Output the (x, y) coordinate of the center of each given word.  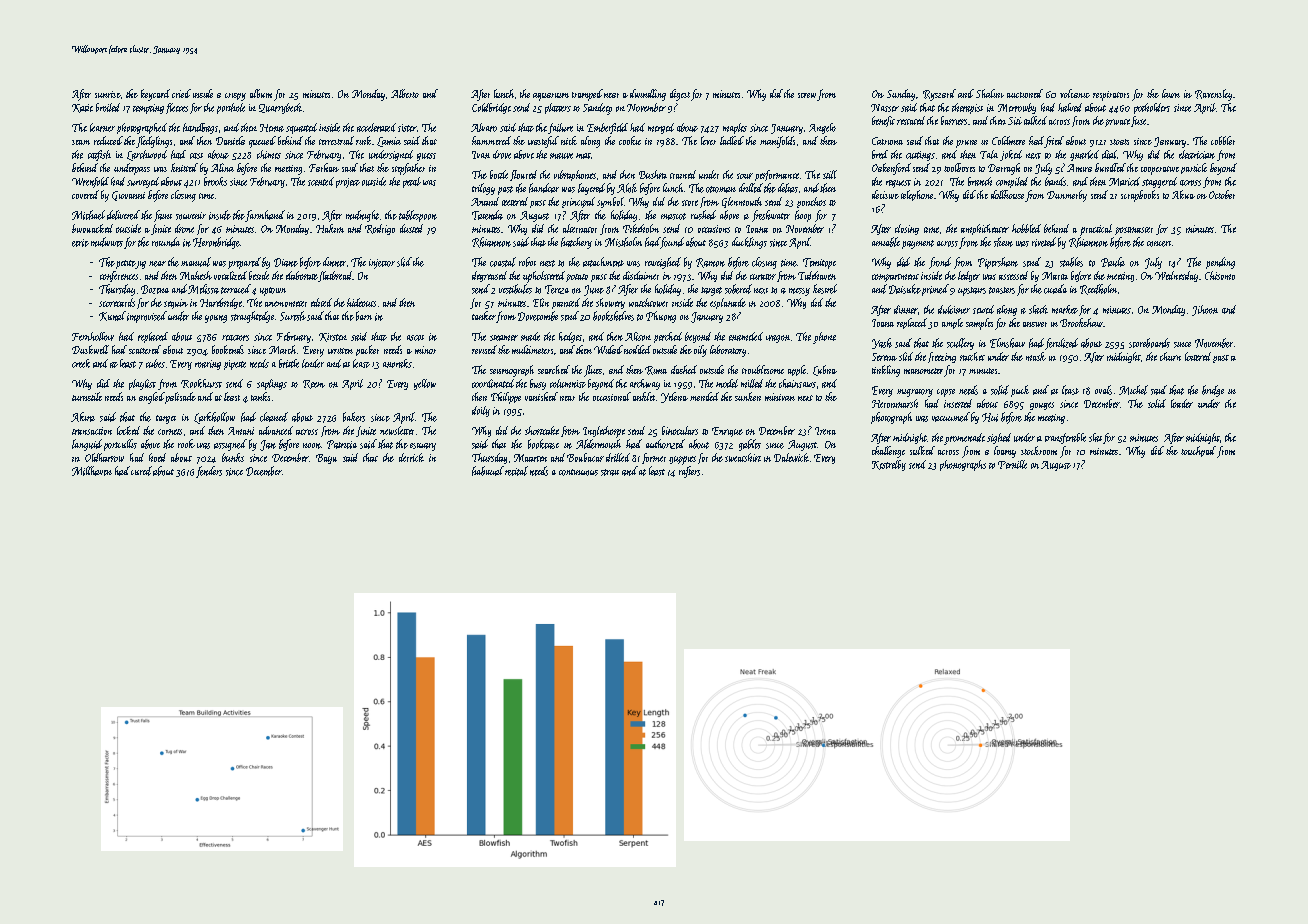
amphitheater (985, 229)
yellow (425, 384)
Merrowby (1017, 108)
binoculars (680, 430)
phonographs (963, 465)
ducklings (749, 243)
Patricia (342, 444)
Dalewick (791, 457)
